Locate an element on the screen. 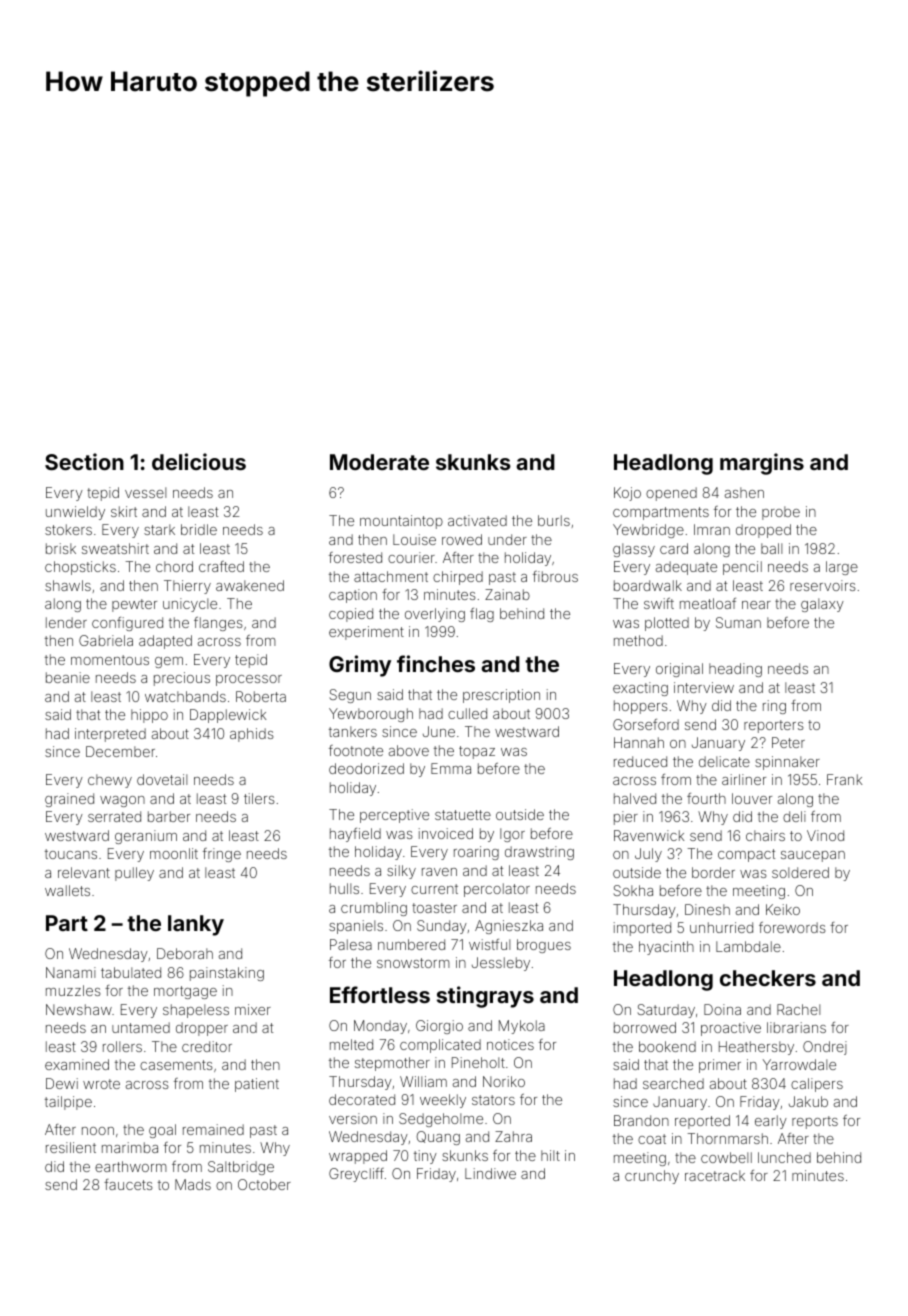 The width and height of the screenshot is (908, 1316). untamed is located at coordinates (141, 1027).
